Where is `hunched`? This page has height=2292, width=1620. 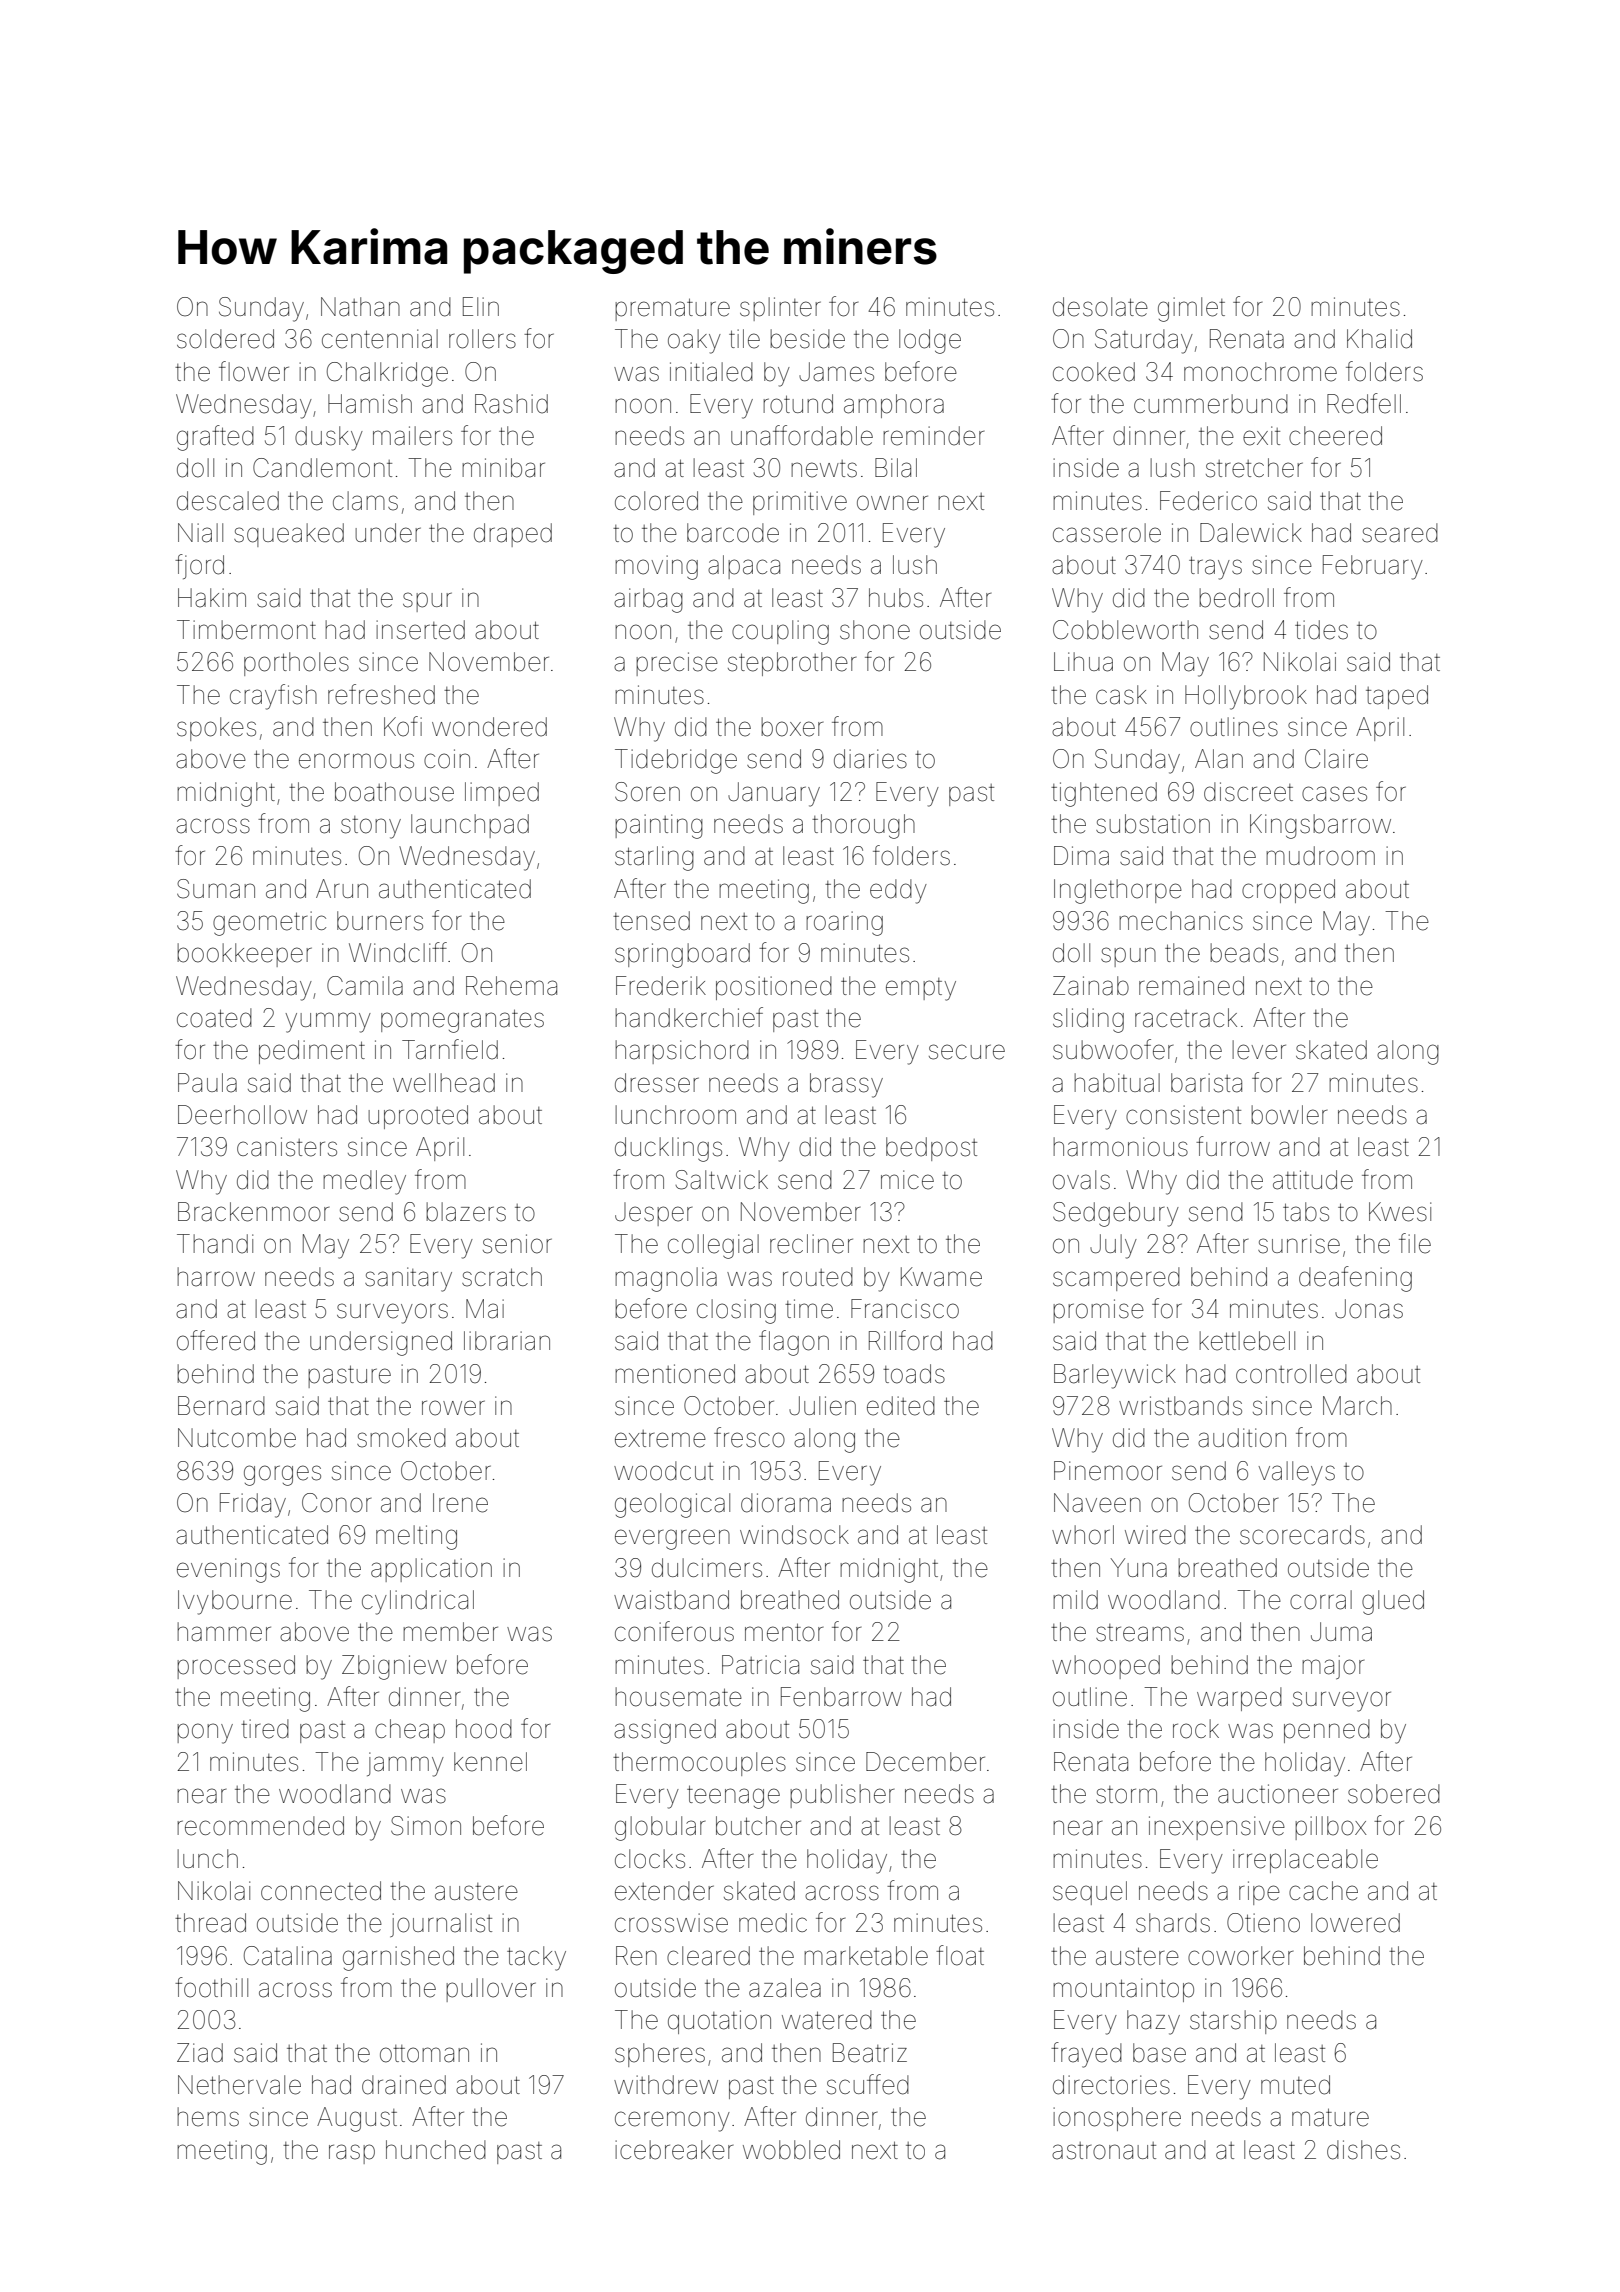 hunched is located at coordinates (436, 2150).
